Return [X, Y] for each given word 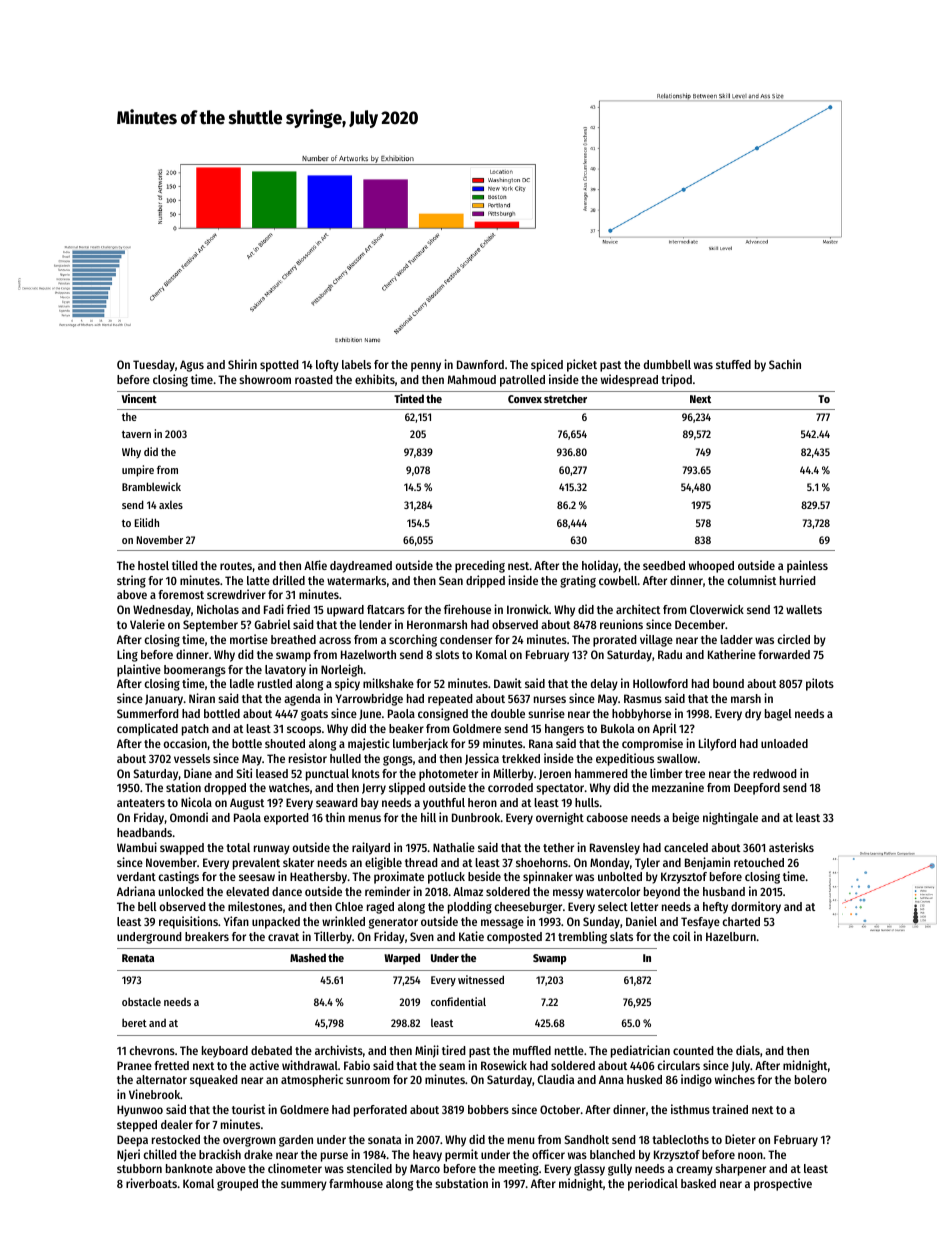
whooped [711, 567]
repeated [450, 700]
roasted [314, 379]
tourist [248, 1109]
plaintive [139, 670]
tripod [676, 380]
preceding [480, 566]
